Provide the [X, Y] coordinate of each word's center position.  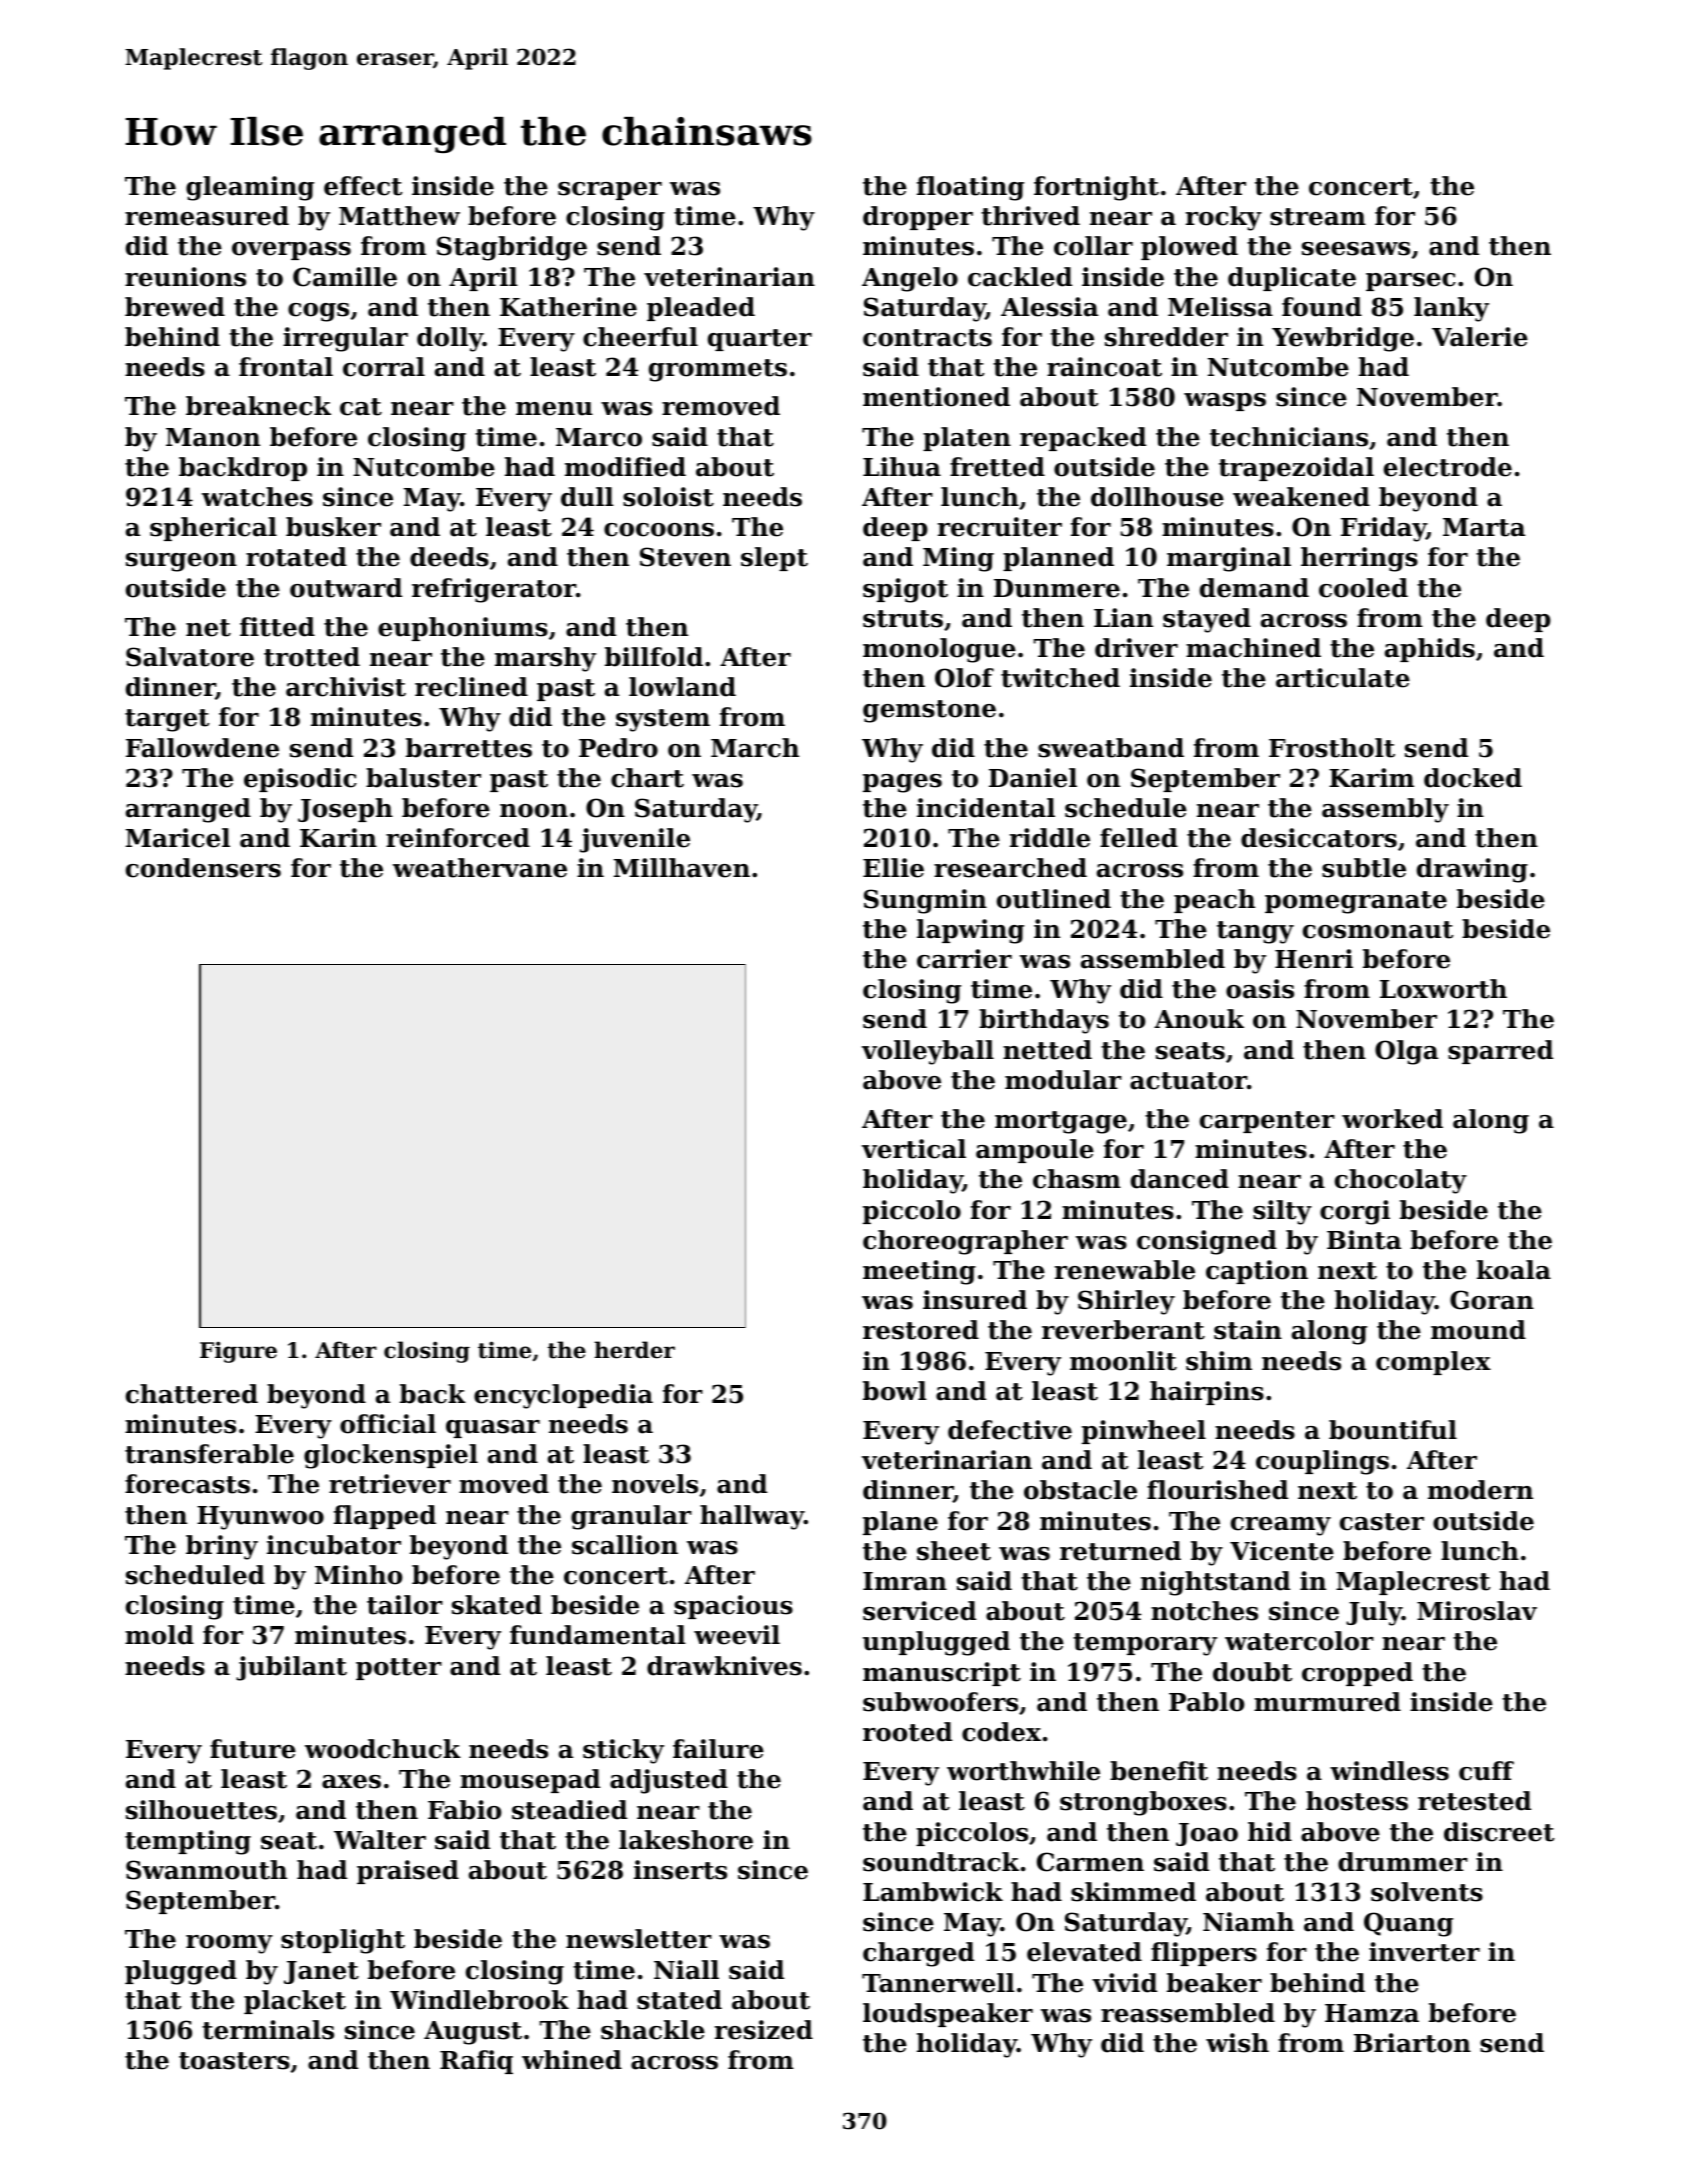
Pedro [618, 748]
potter [399, 1669]
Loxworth [1443, 989]
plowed [1189, 248]
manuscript [942, 1674]
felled [1139, 838]
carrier [964, 959]
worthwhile [1023, 1771]
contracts [927, 338]
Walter [380, 1840]
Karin [338, 838]
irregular [345, 339]
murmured [1327, 1702]
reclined [471, 687]
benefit [1159, 1771]
